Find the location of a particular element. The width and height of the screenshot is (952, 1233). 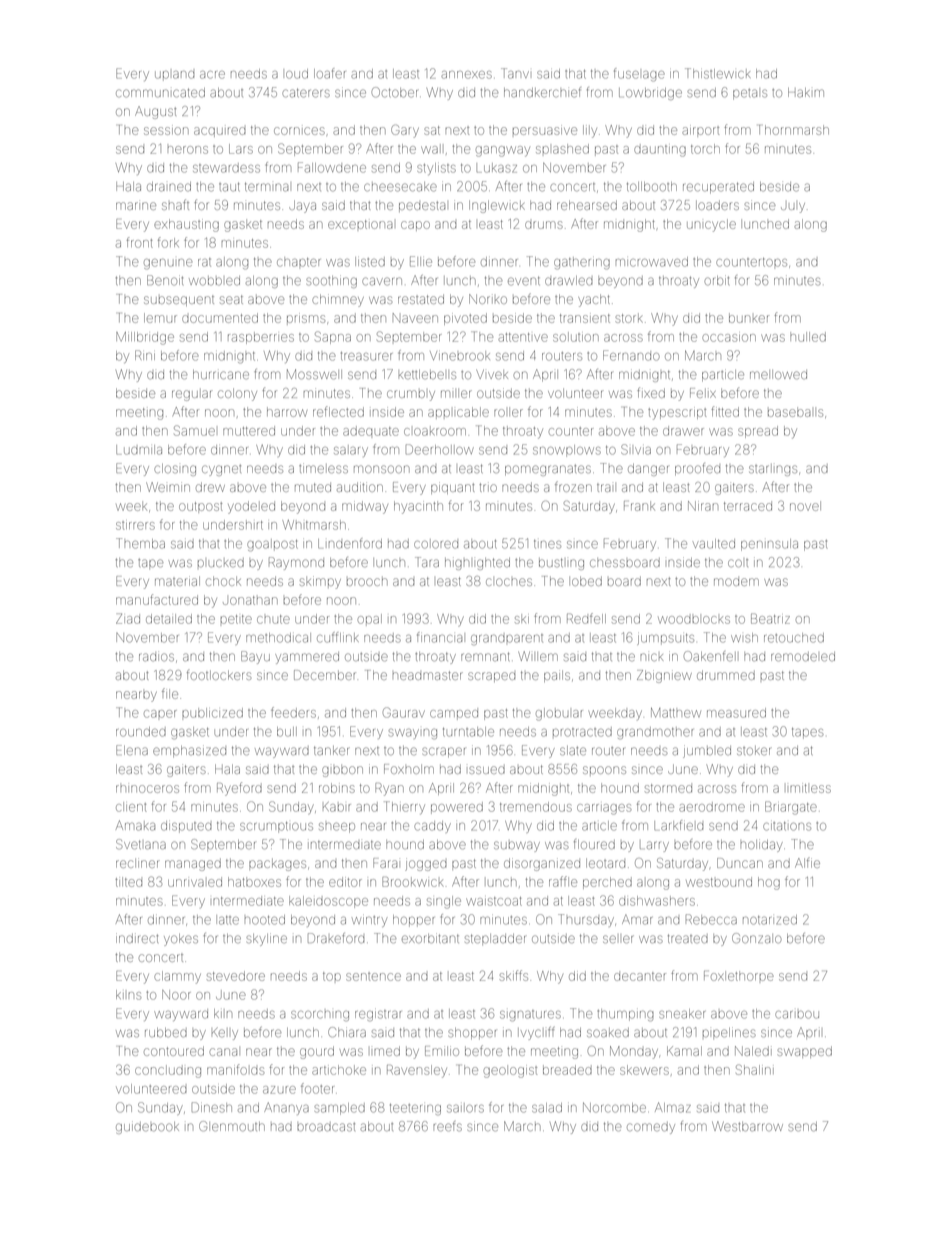

upland is located at coordinates (174, 75).
